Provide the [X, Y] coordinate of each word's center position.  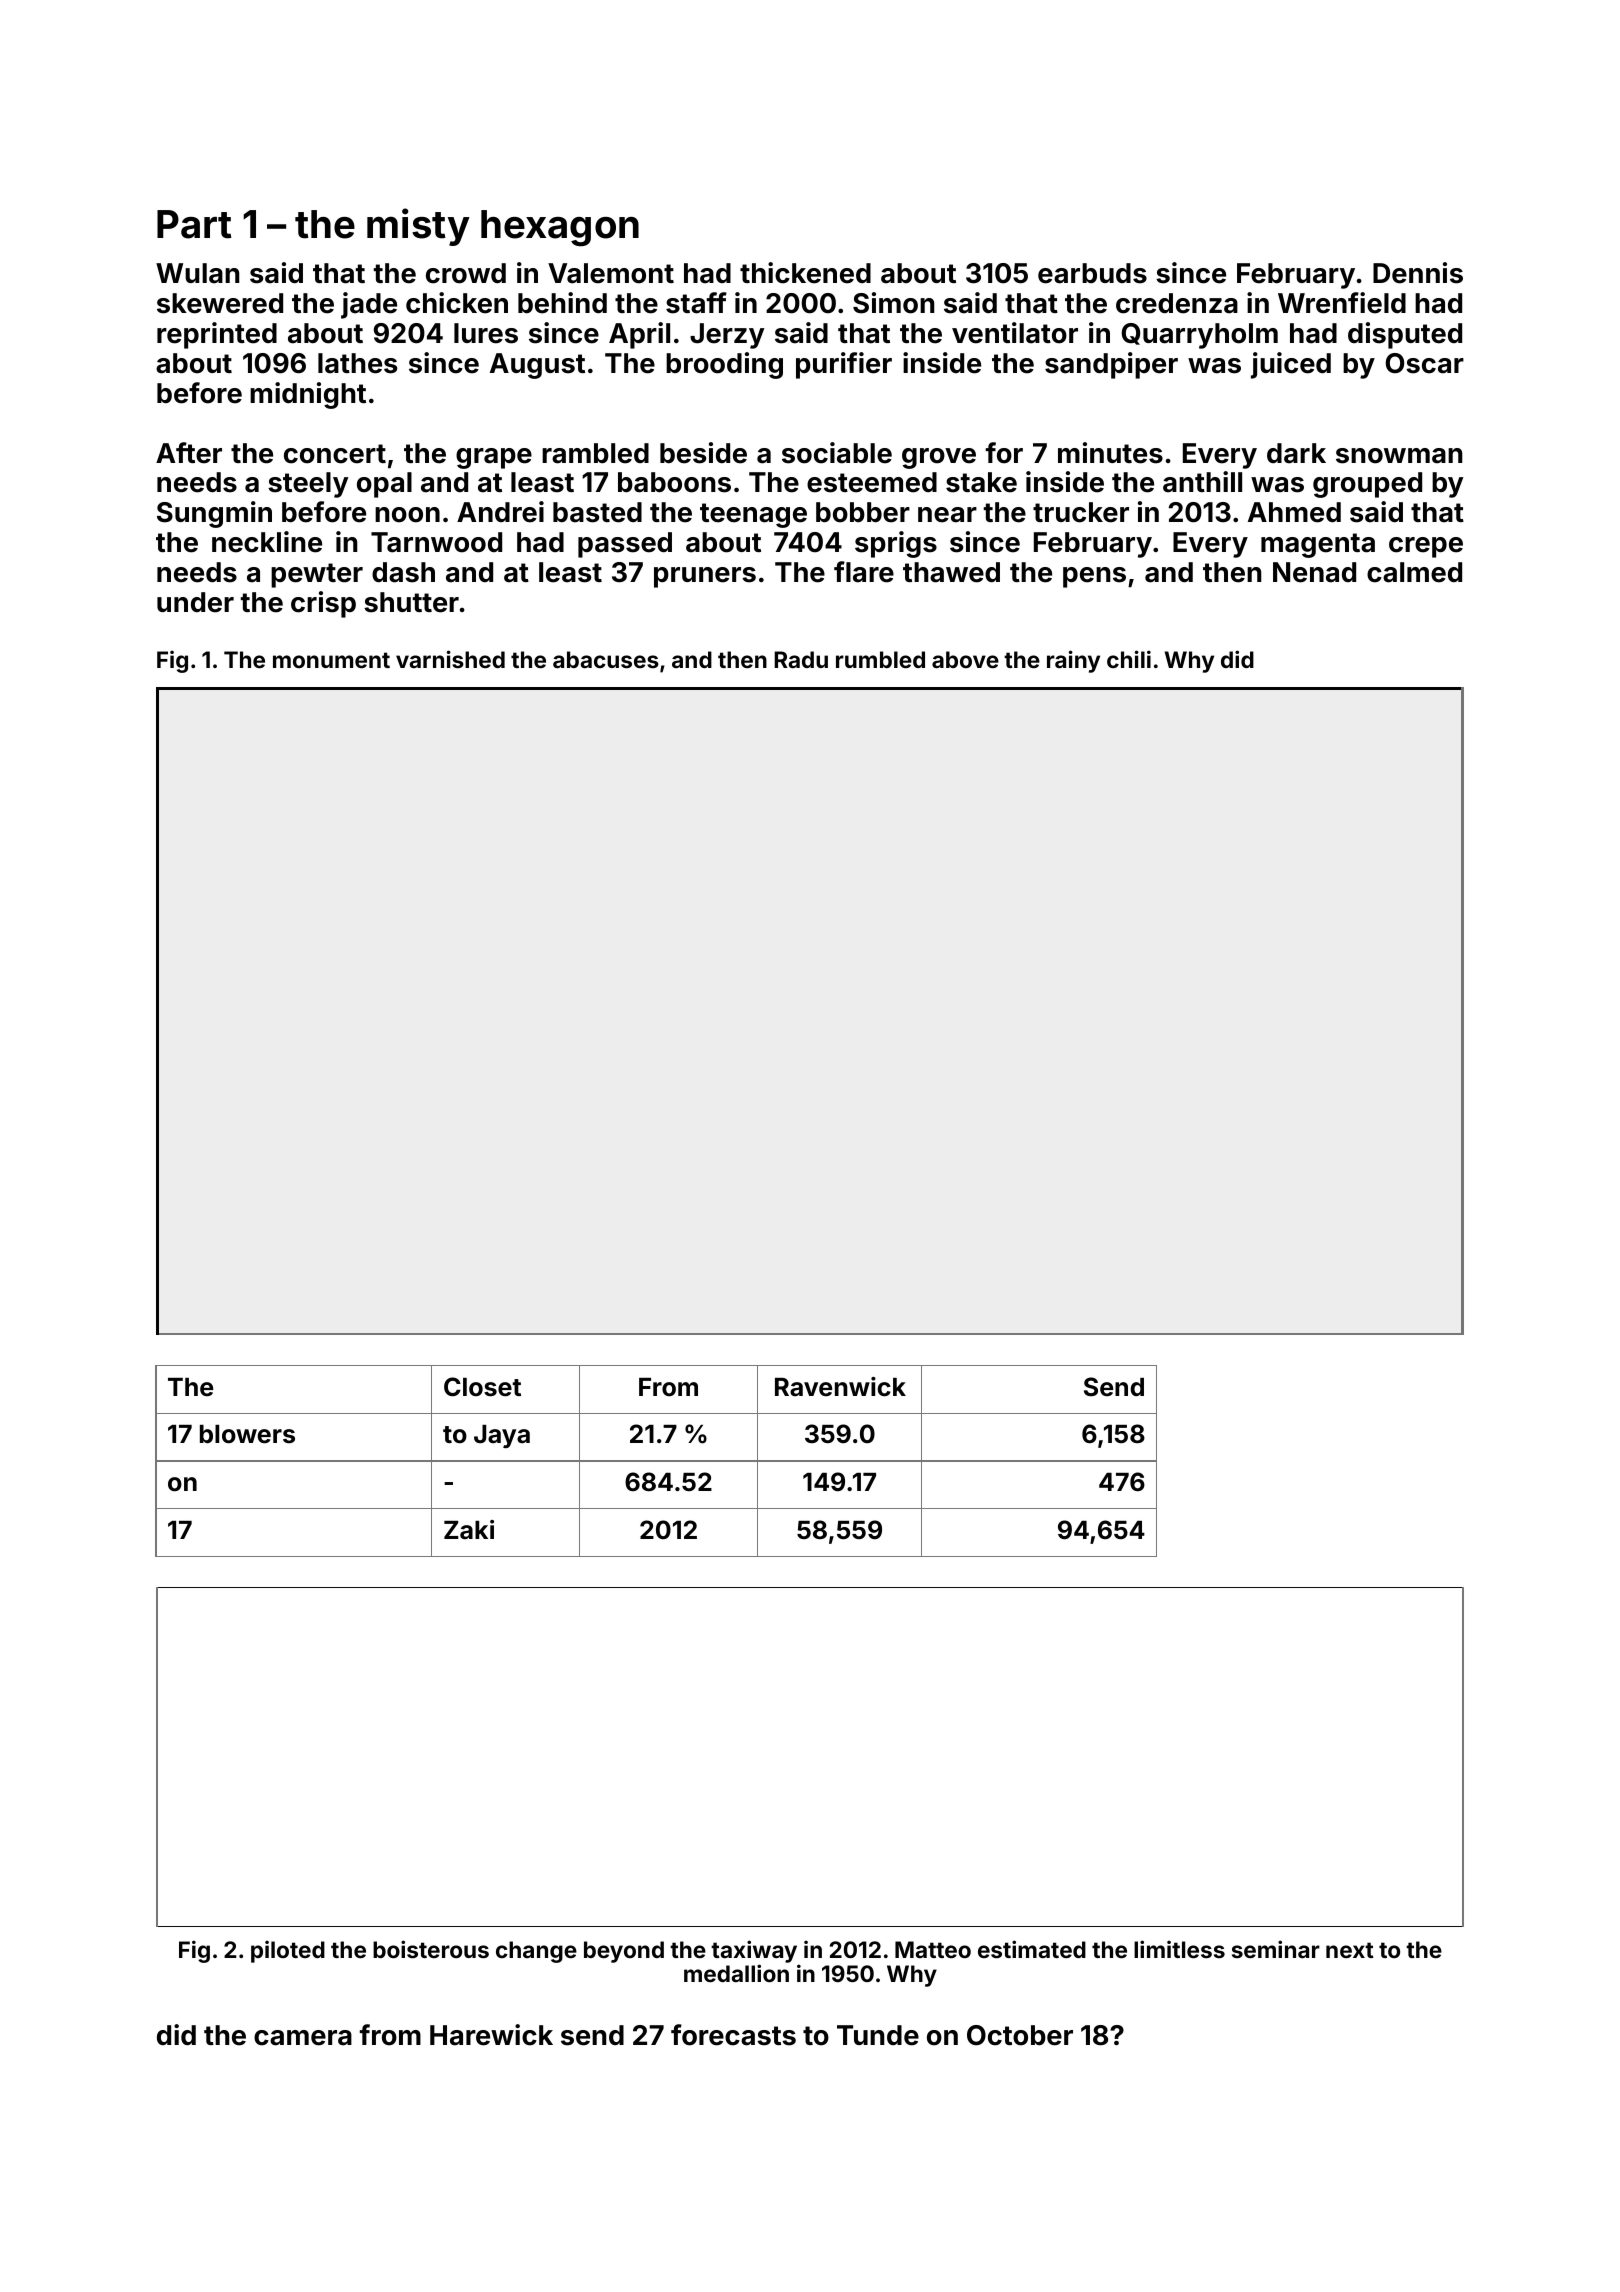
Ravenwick [840, 1387]
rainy [1073, 661]
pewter [317, 575]
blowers [247, 1434]
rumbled [880, 659]
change [536, 1952]
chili [1129, 659]
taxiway [754, 1951]
